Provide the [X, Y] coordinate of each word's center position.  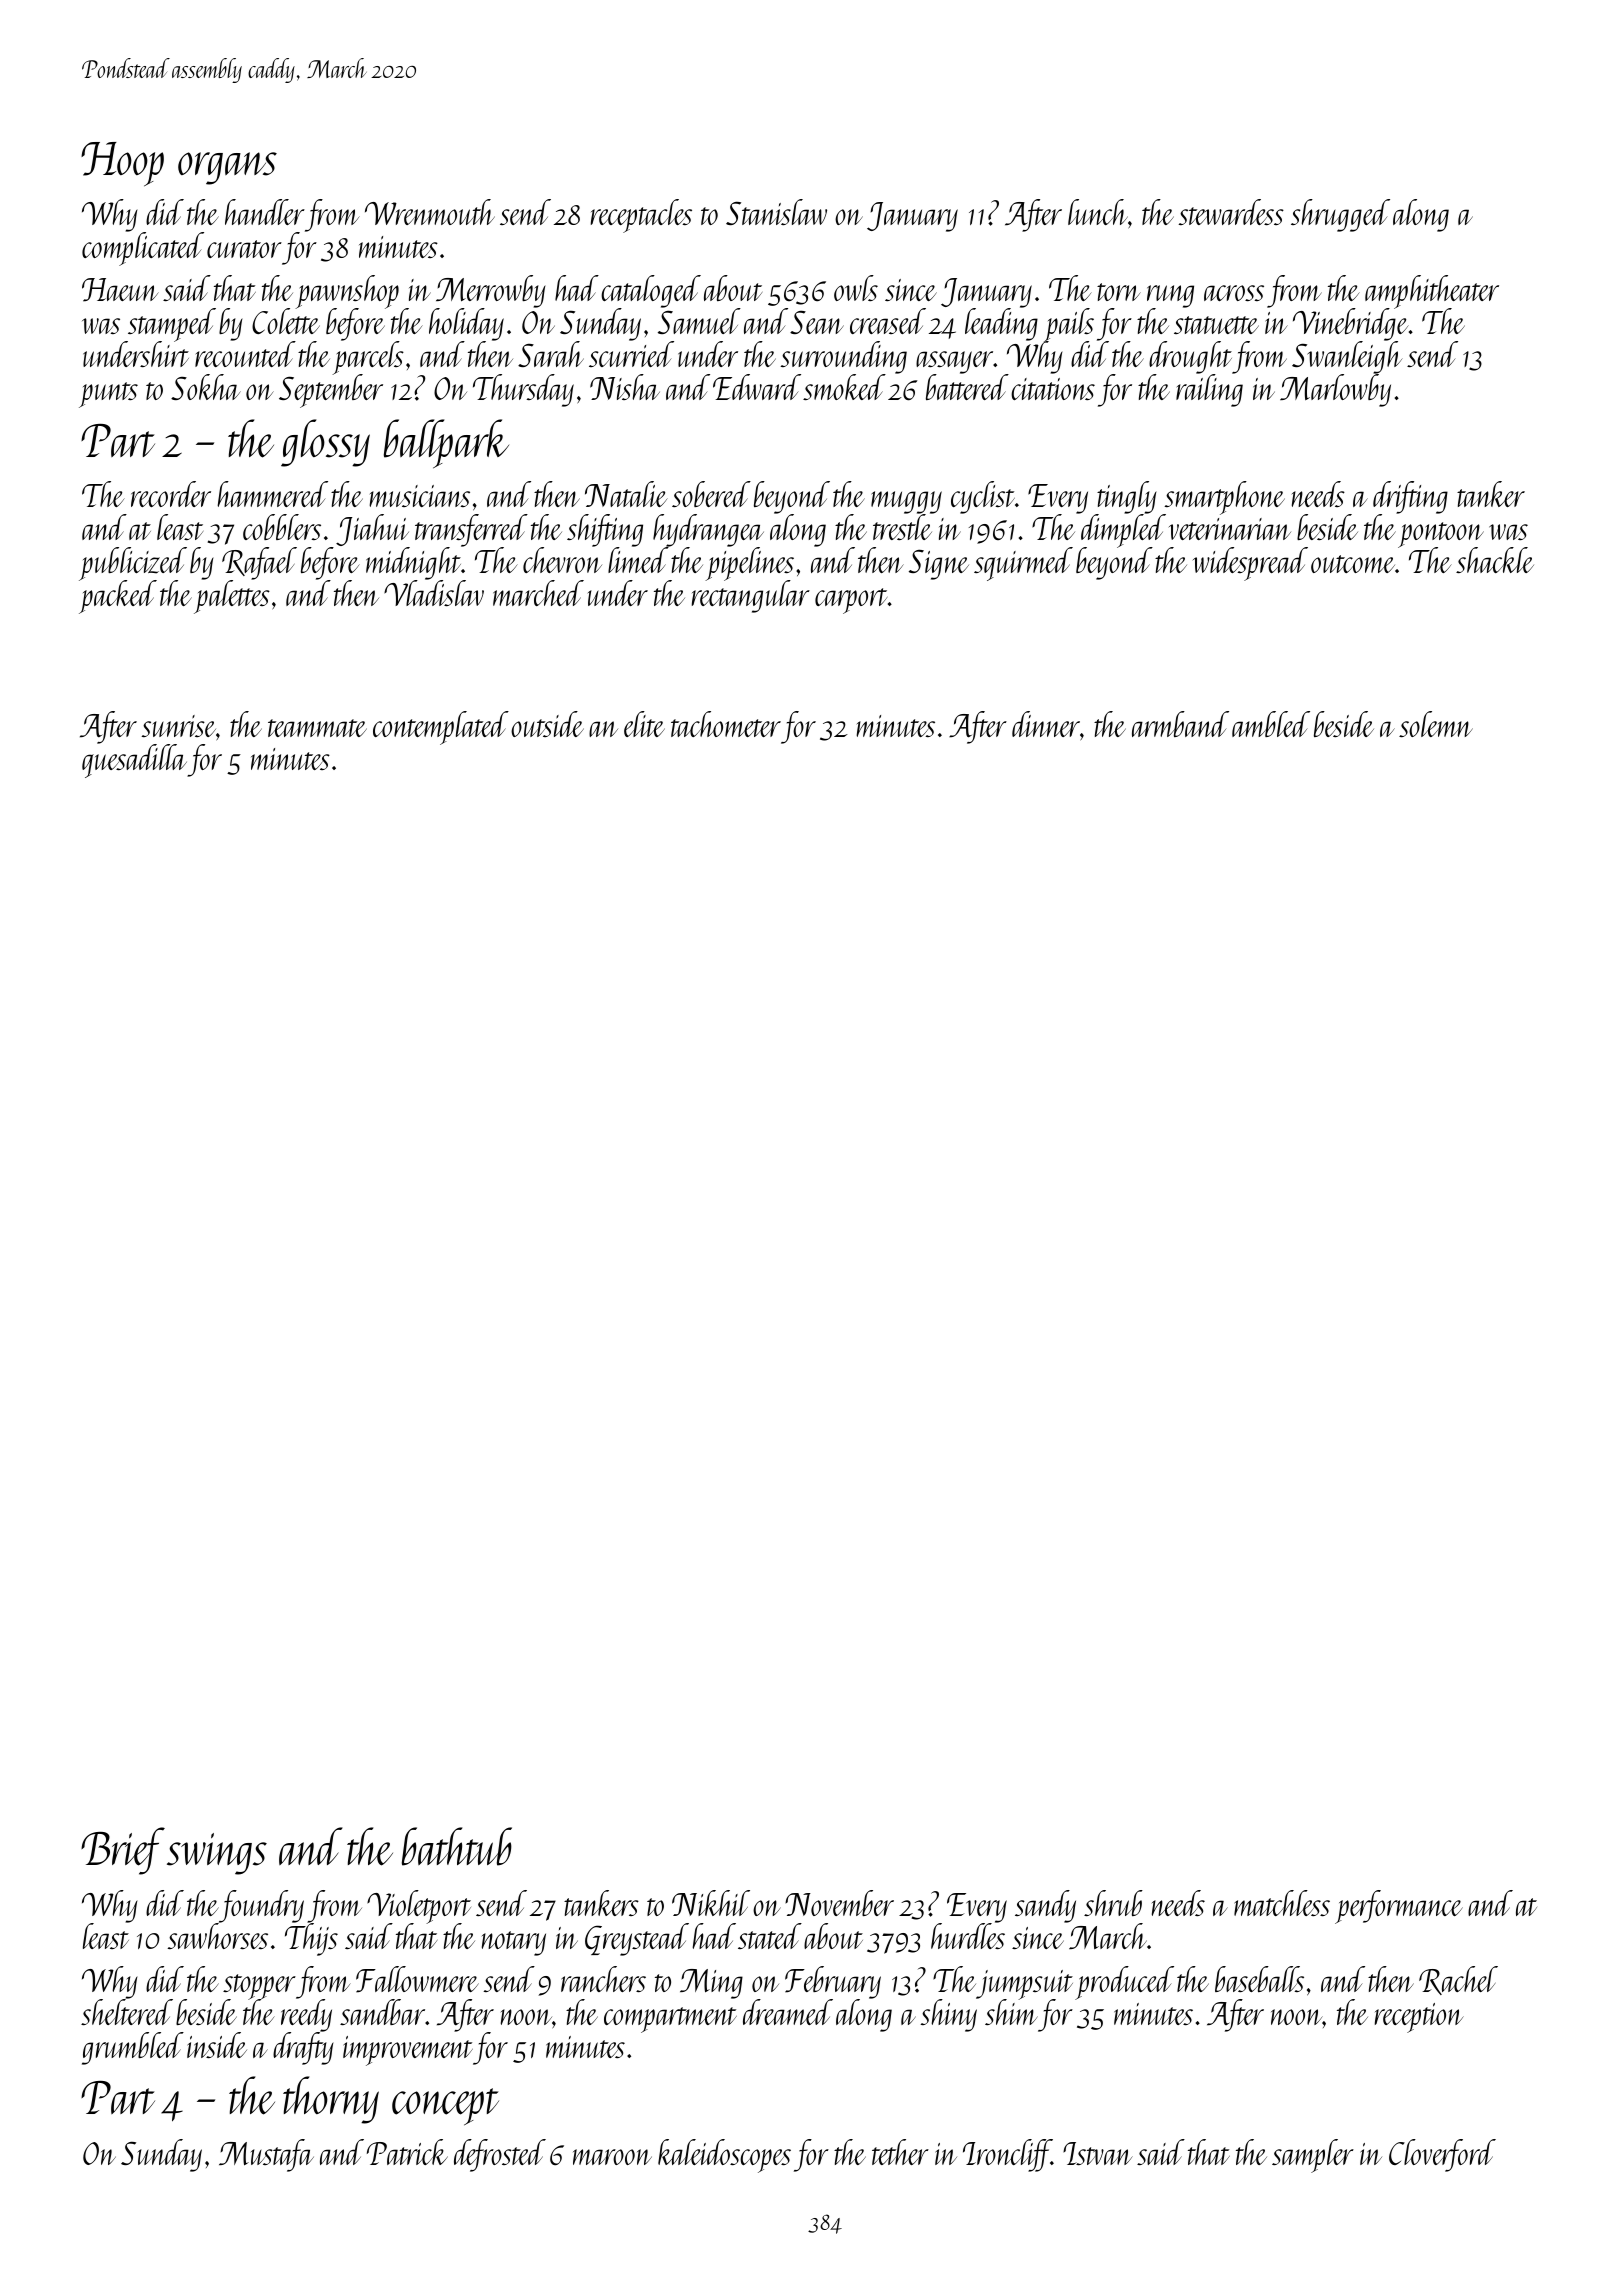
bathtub [457, 1846]
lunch [1098, 212]
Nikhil [711, 1903]
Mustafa [266, 2155]
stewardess [1231, 212]
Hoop [122, 164]
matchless [1282, 1903]
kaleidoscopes [724, 2156]
